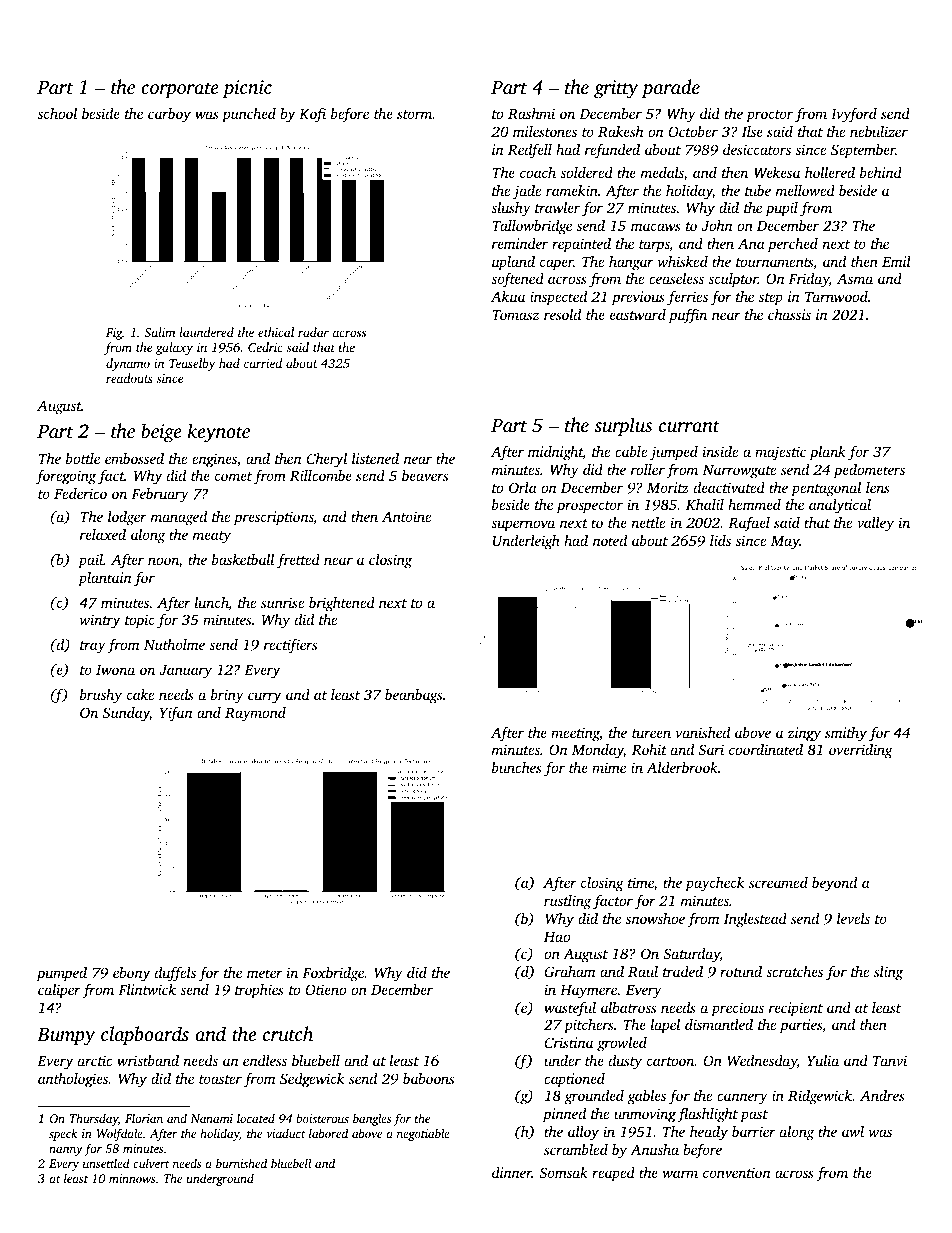 Image resolution: width=952 pixels, height=1233 pixels. I want to click on crutch, so click(288, 1033).
